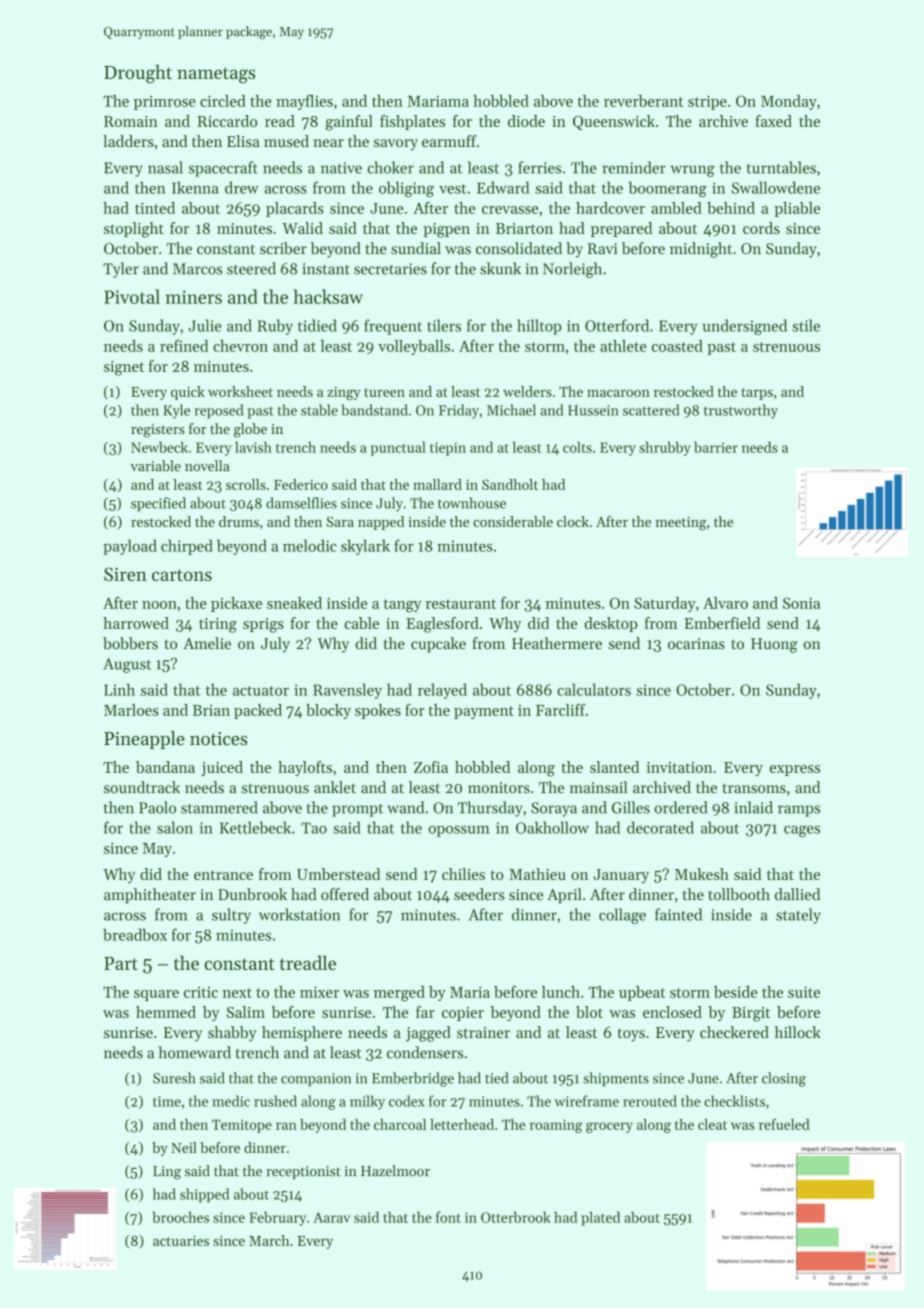 The width and height of the image is (924, 1308). What do you see at coordinates (681, 523) in the image?
I see `meeting` at bounding box center [681, 523].
